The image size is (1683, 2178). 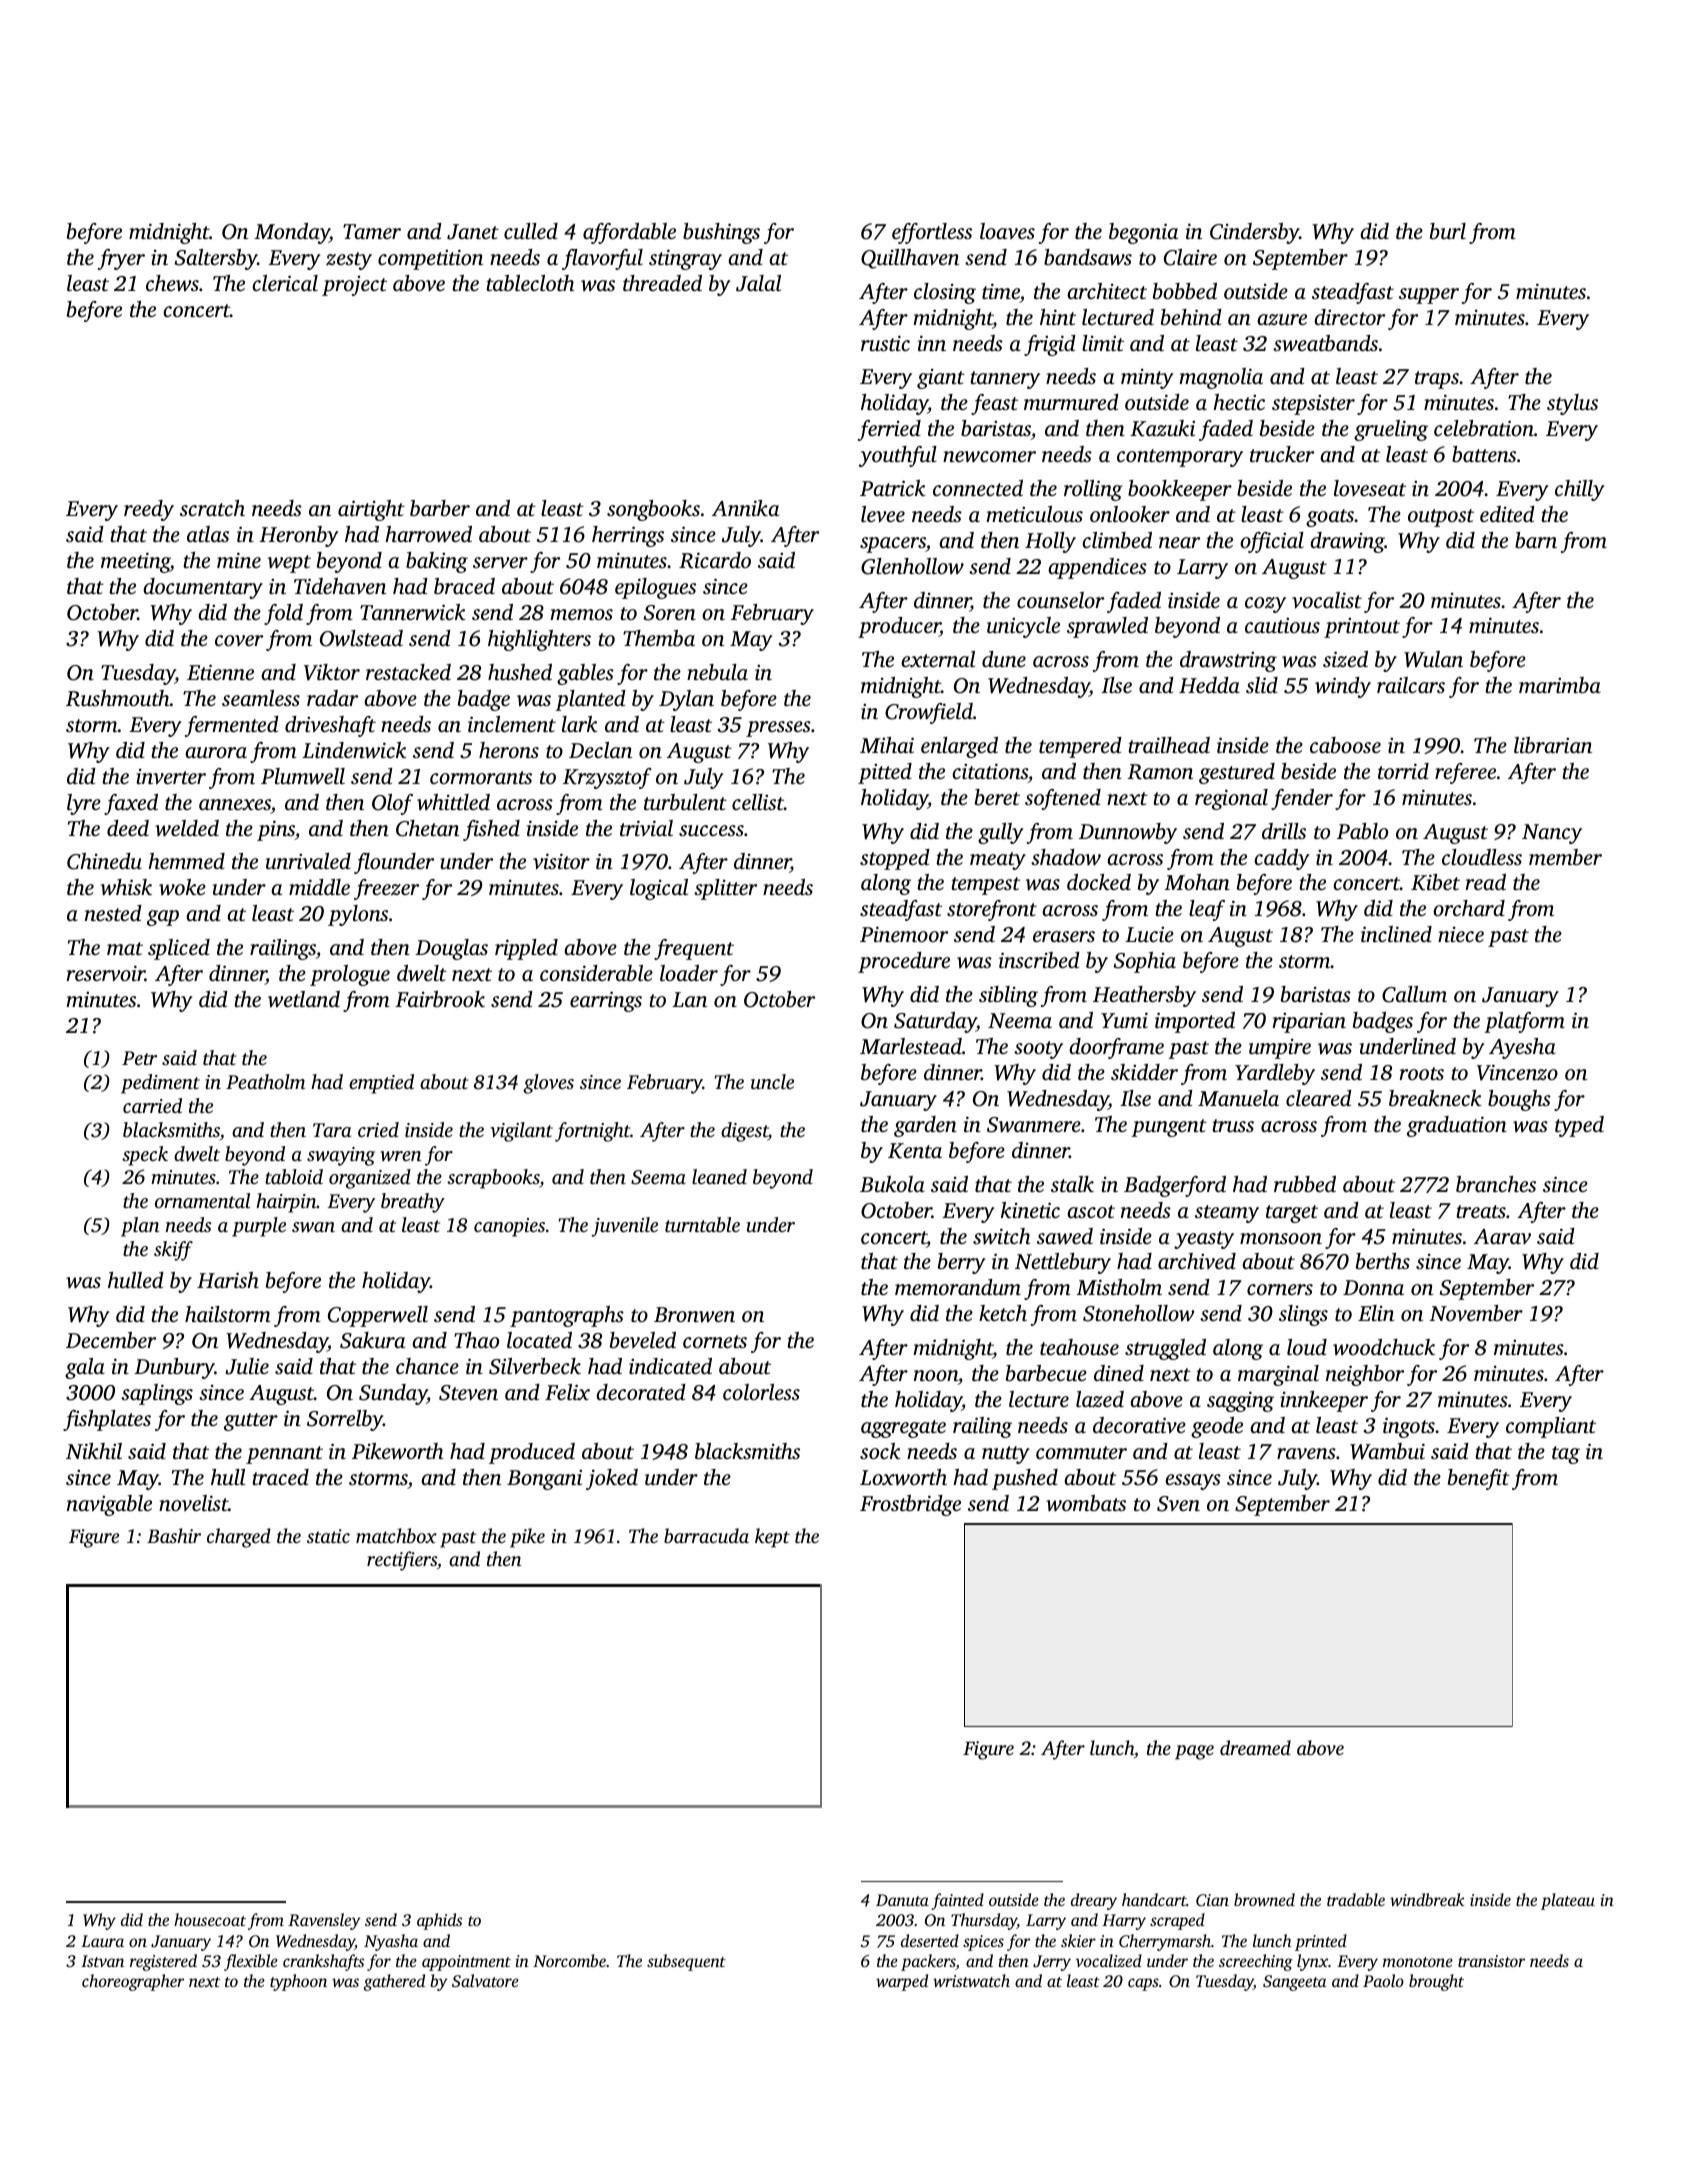 I want to click on turntable, so click(x=702, y=1224).
